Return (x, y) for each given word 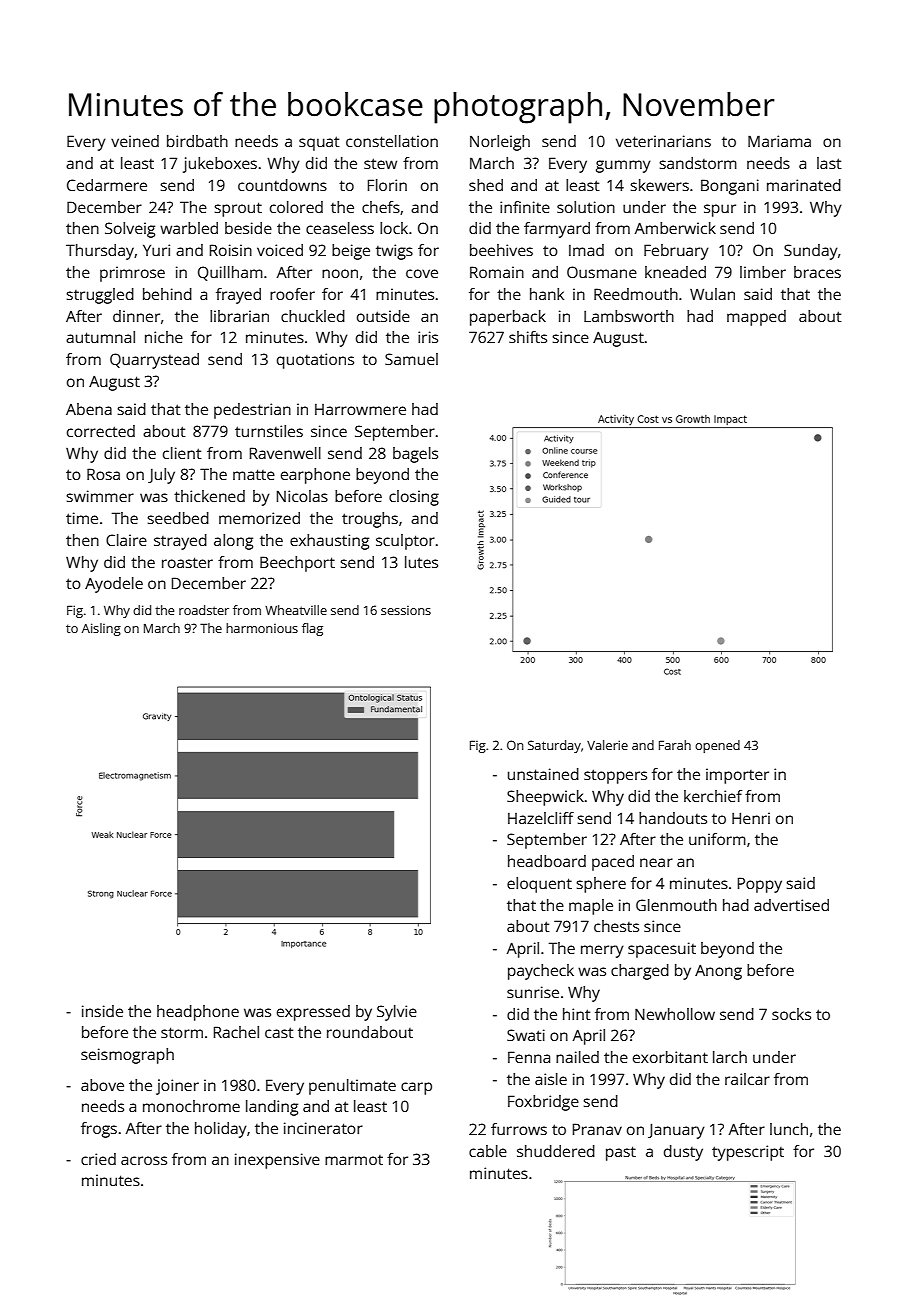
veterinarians (663, 141)
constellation (392, 141)
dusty (683, 1153)
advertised (791, 905)
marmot (354, 1160)
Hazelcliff (541, 818)
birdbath (197, 141)
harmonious (262, 628)
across (144, 1160)
